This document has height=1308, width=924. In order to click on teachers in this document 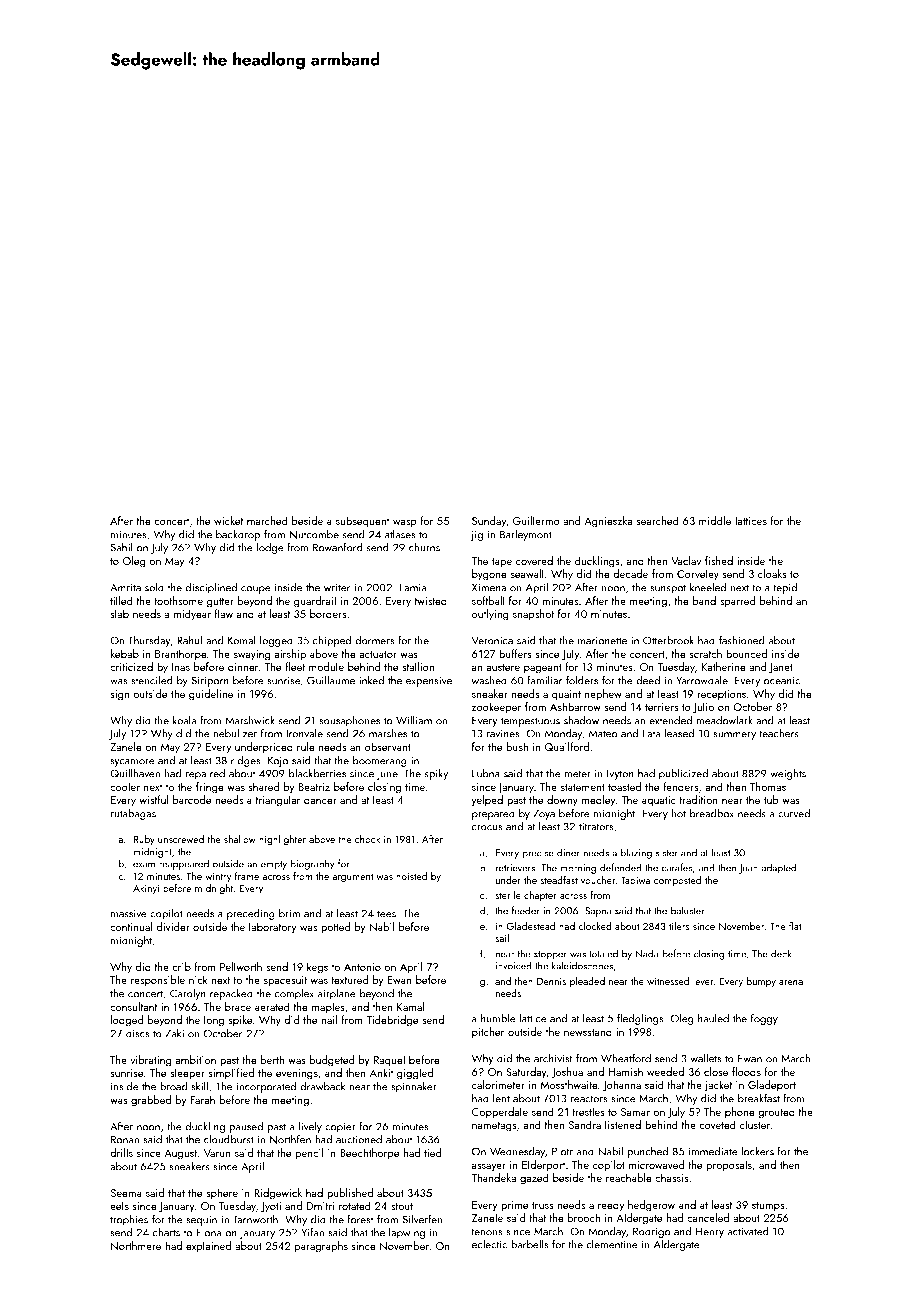, I will do `click(779, 733)`.
